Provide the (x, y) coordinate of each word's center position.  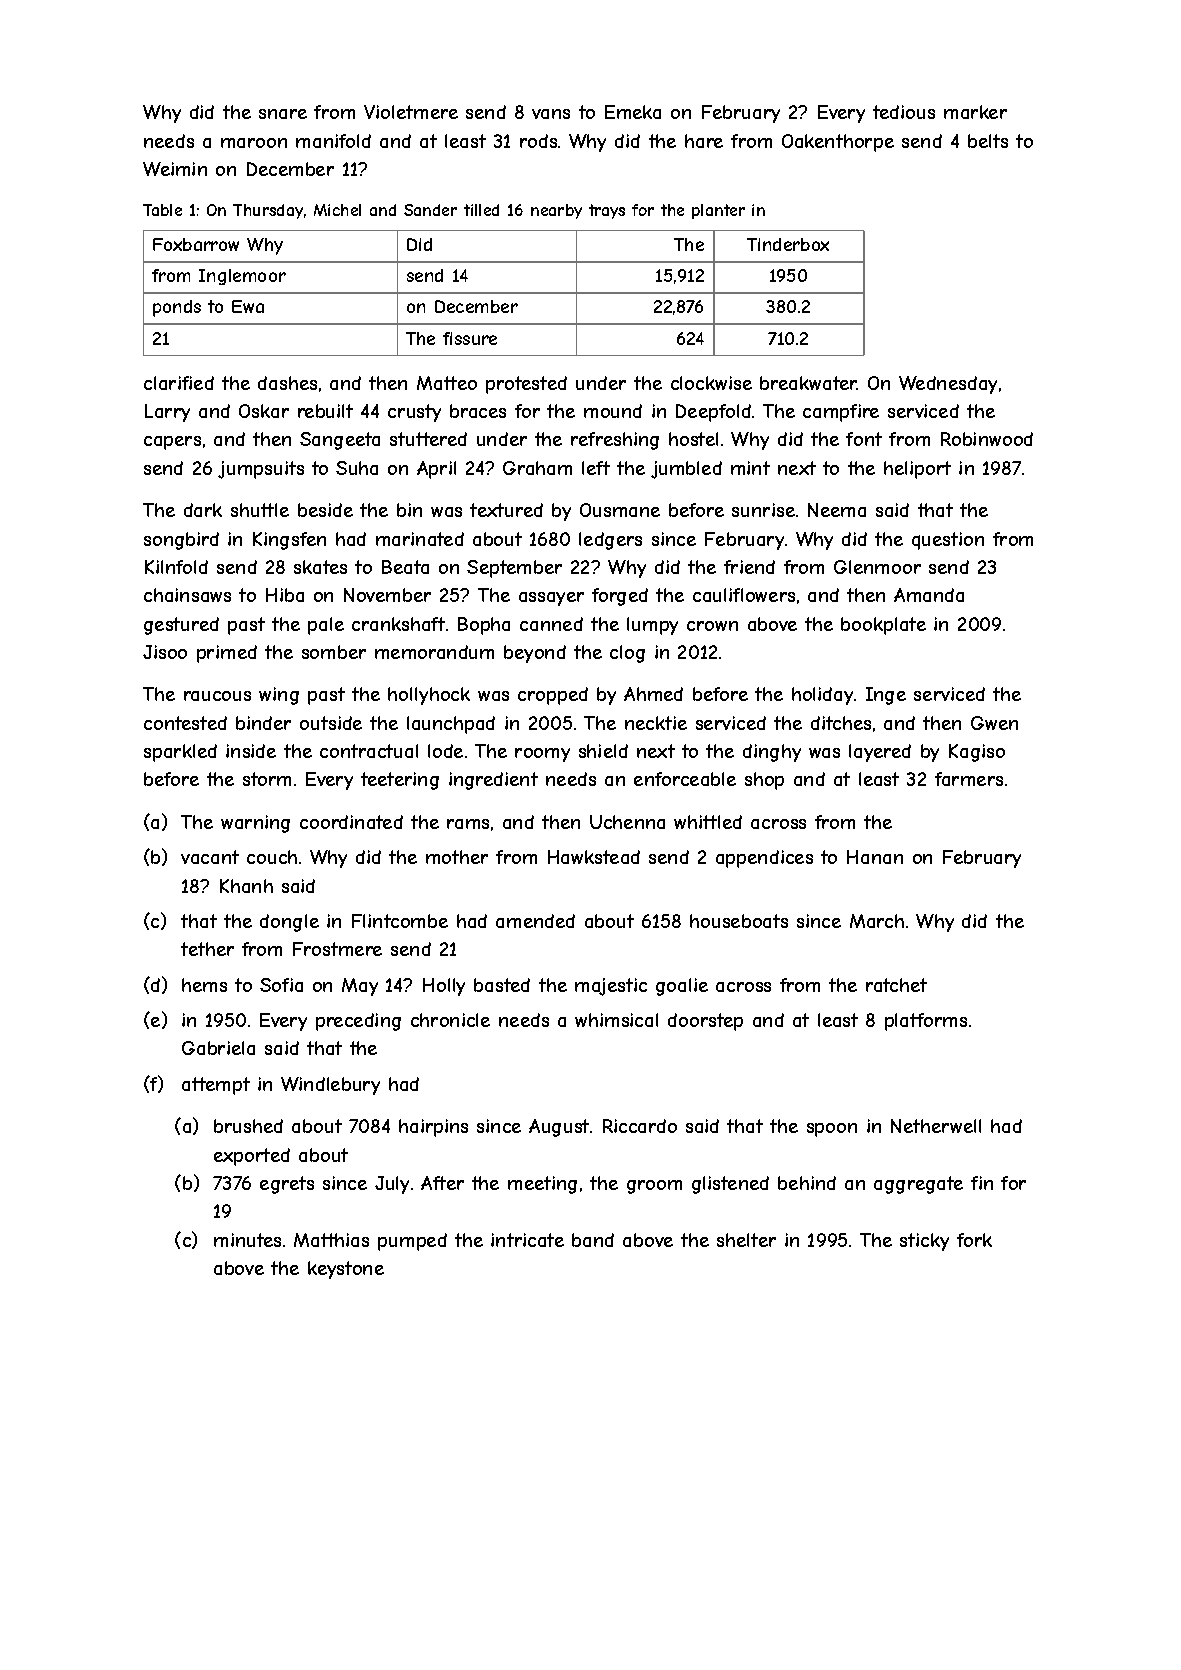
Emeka (633, 112)
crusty (414, 413)
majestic (611, 987)
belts (988, 141)
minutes (247, 1240)
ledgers (610, 541)
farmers (969, 779)
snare (283, 114)
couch (272, 857)
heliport (917, 470)
